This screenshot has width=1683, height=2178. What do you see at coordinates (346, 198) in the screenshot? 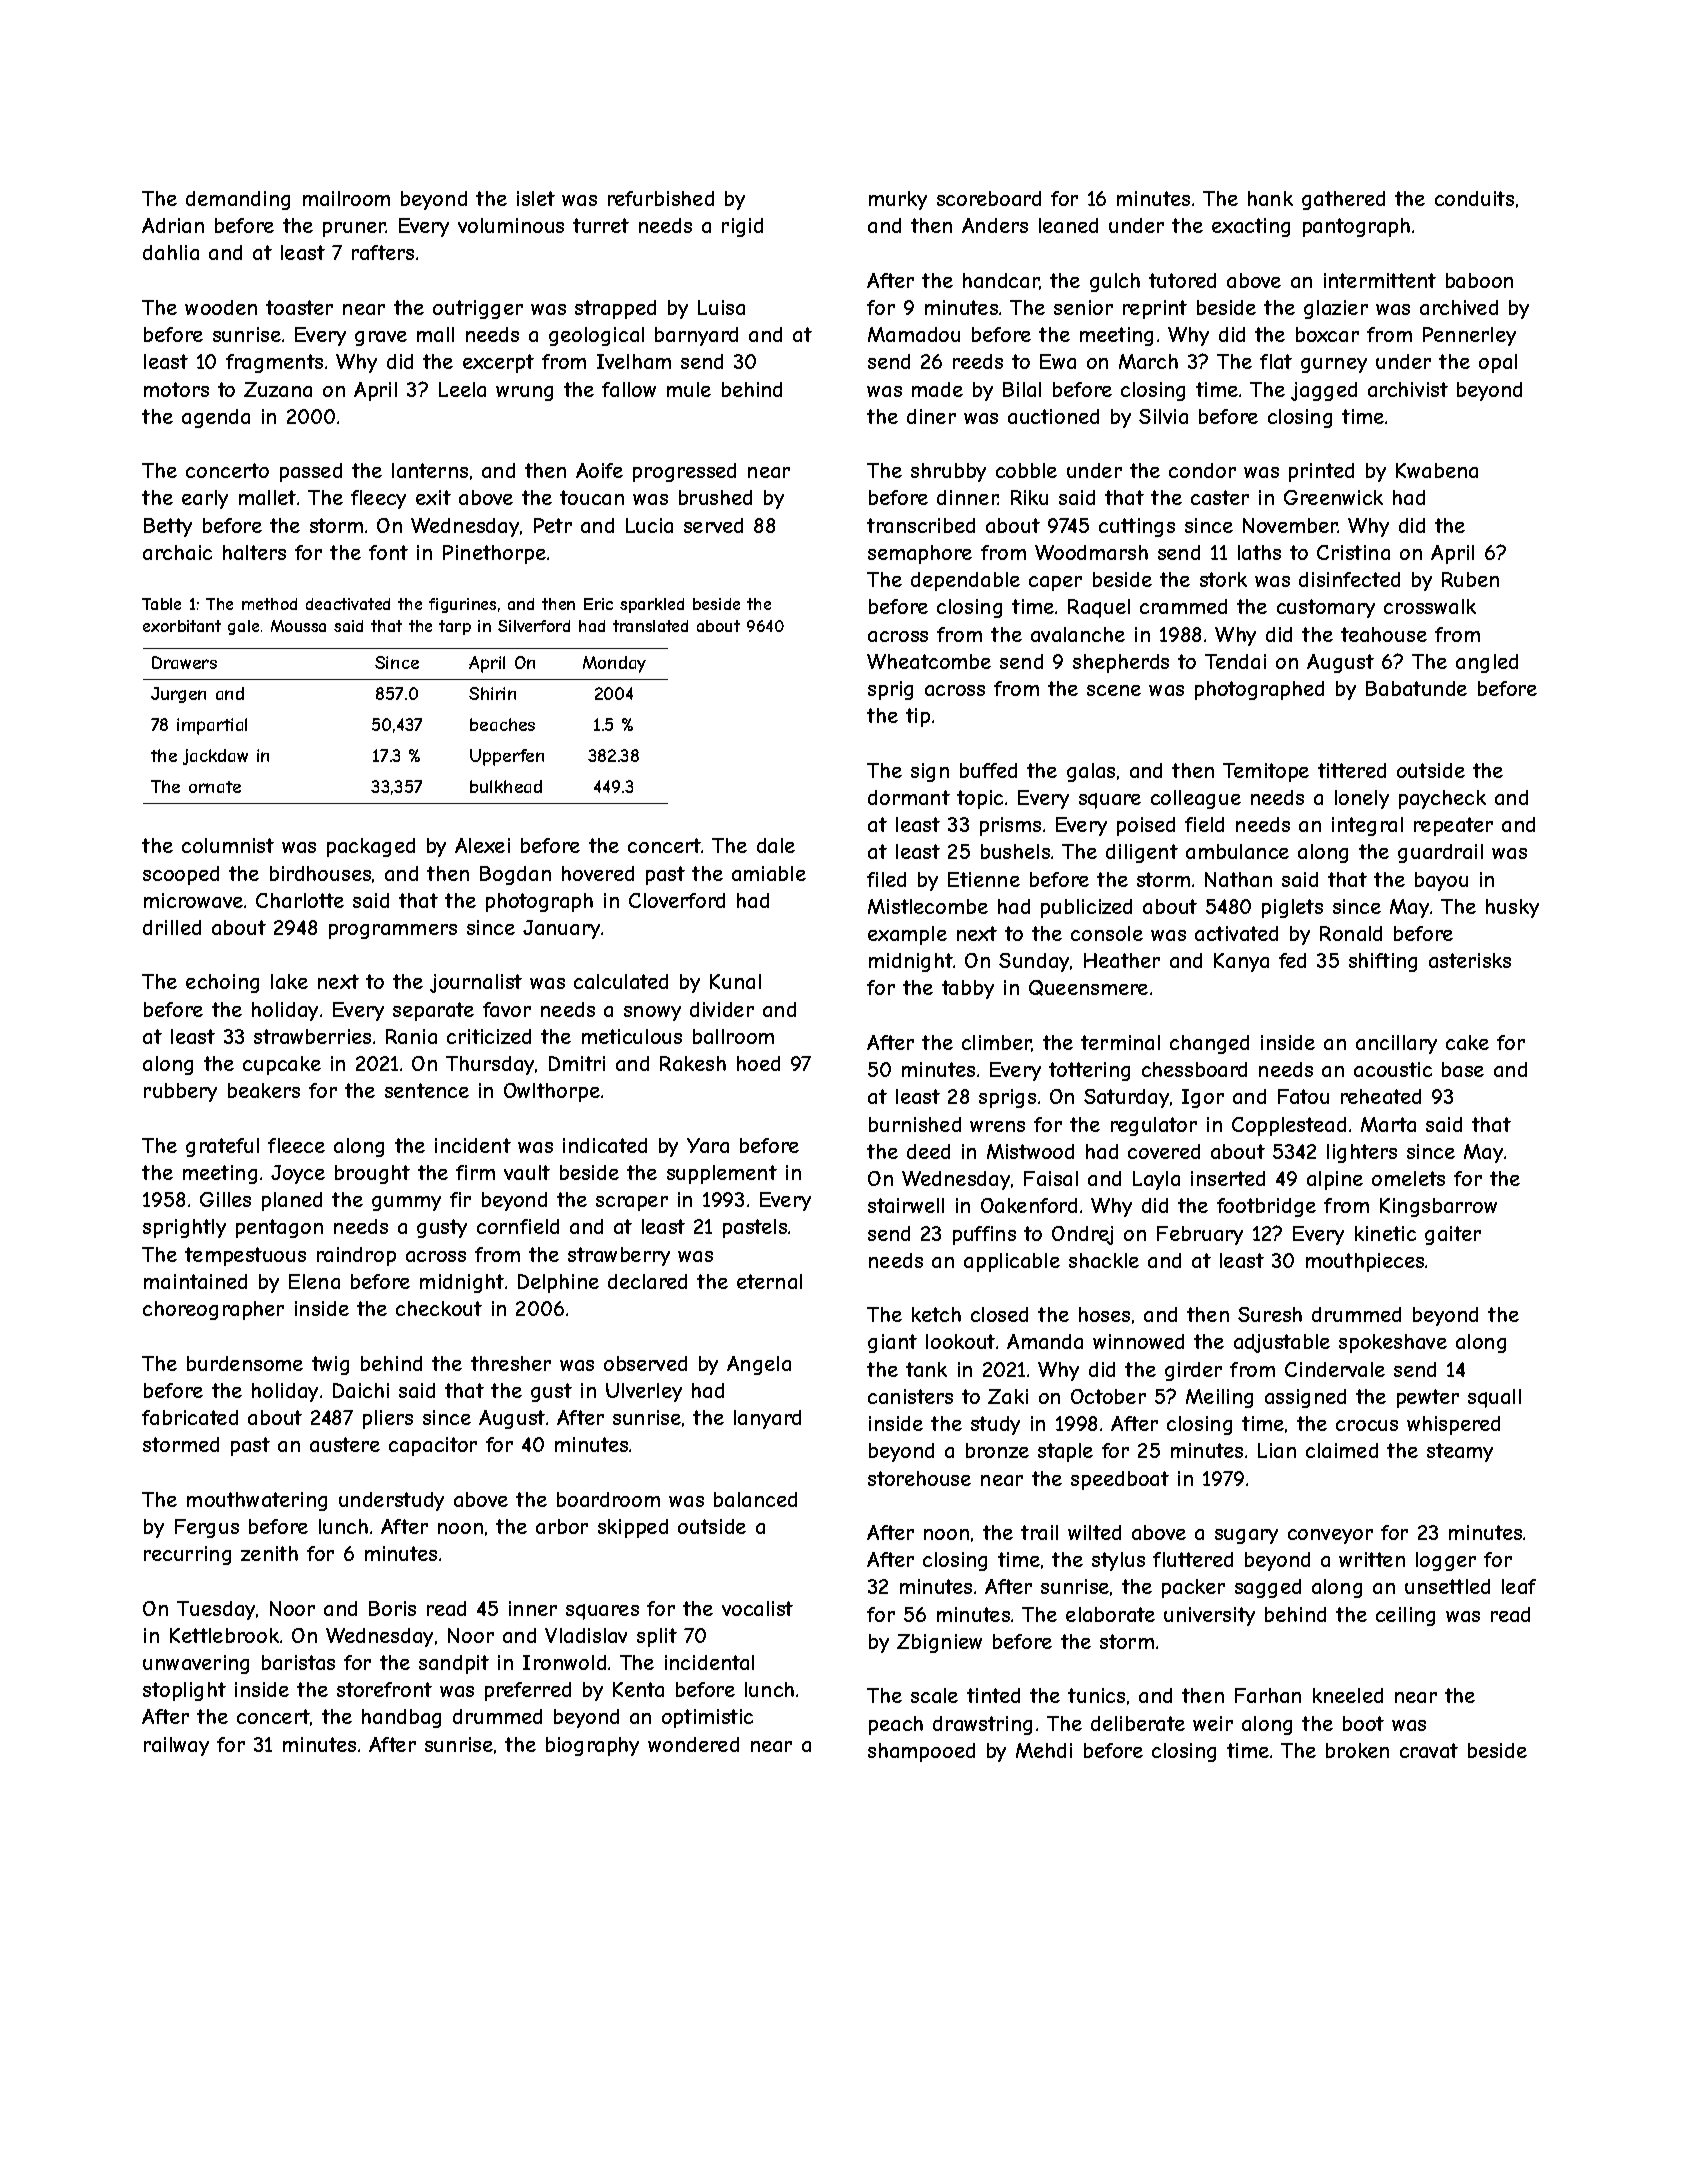
I see `mailroom` at bounding box center [346, 198].
